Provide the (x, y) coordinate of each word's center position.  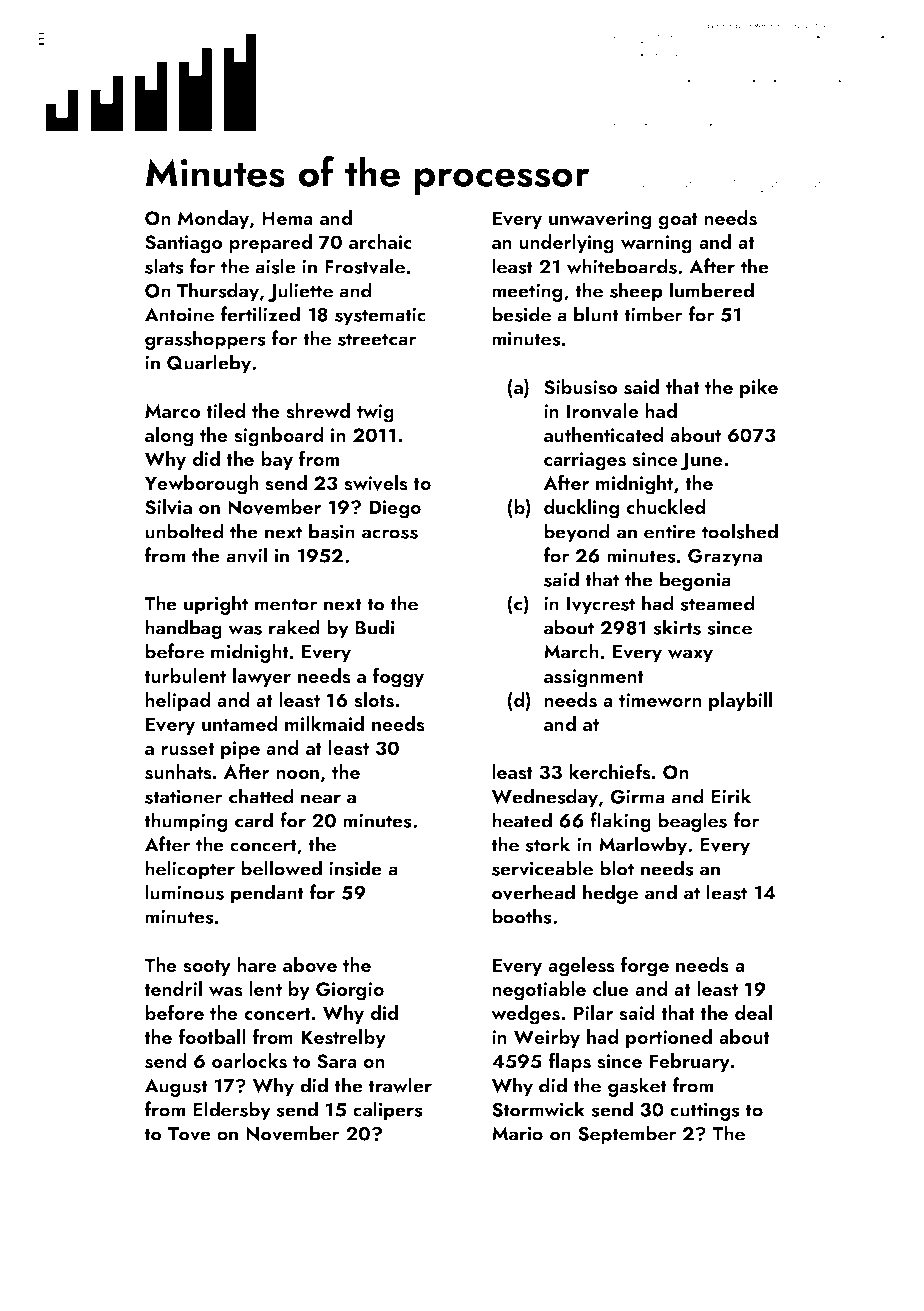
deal (753, 1012)
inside (355, 868)
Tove (189, 1134)
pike (759, 388)
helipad (178, 701)
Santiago (184, 244)
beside (521, 314)
